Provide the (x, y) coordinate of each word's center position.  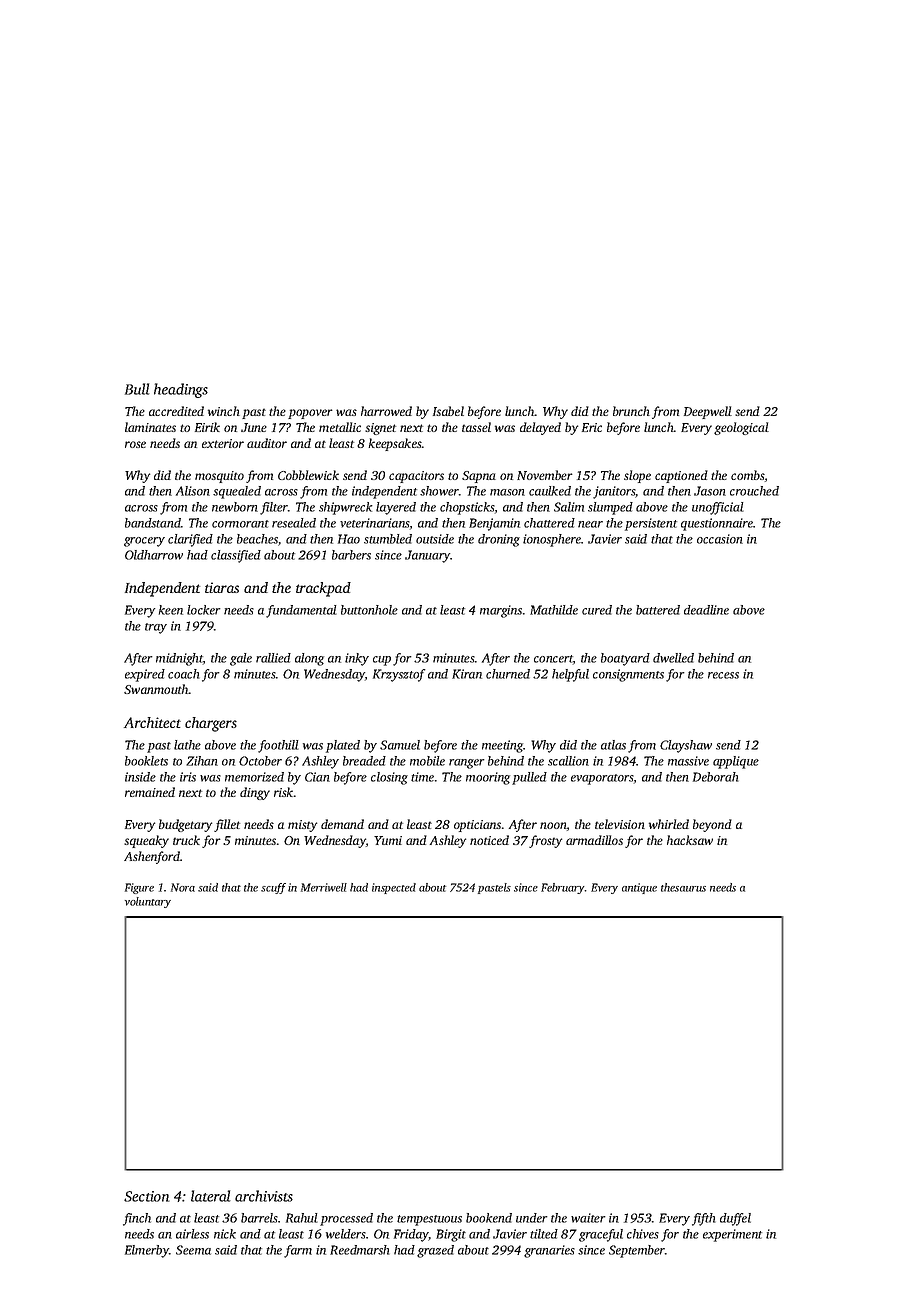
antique (639, 888)
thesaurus (683, 887)
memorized (254, 777)
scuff (273, 888)
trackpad (323, 589)
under (532, 1218)
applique (736, 762)
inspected (394, 888)
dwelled (673, 658)
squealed (237, 492)
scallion (568, 761)
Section (147, 1196)
